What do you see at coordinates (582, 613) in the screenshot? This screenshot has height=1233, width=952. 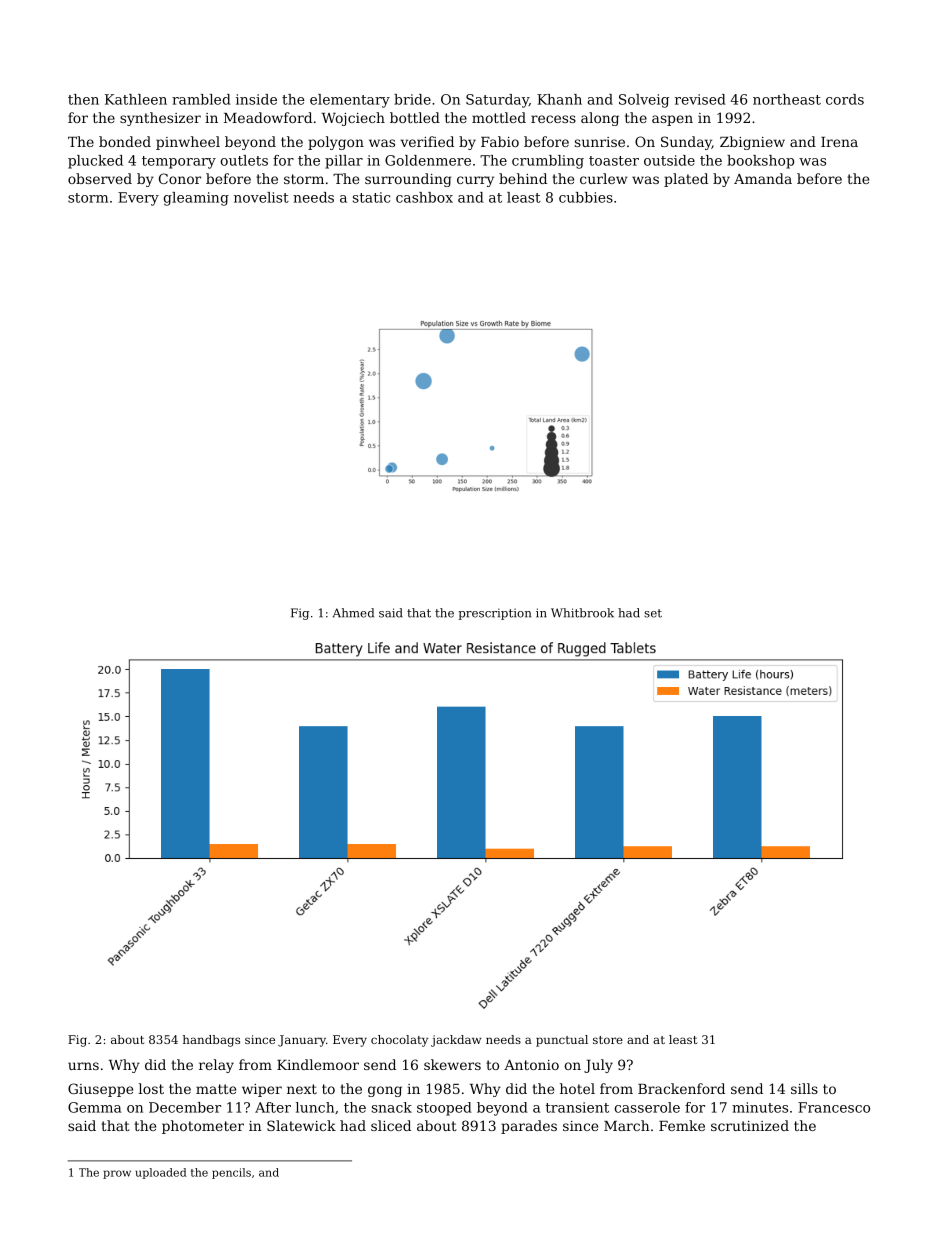 I see `Whitbrook` at bounding box center [582, 613].
